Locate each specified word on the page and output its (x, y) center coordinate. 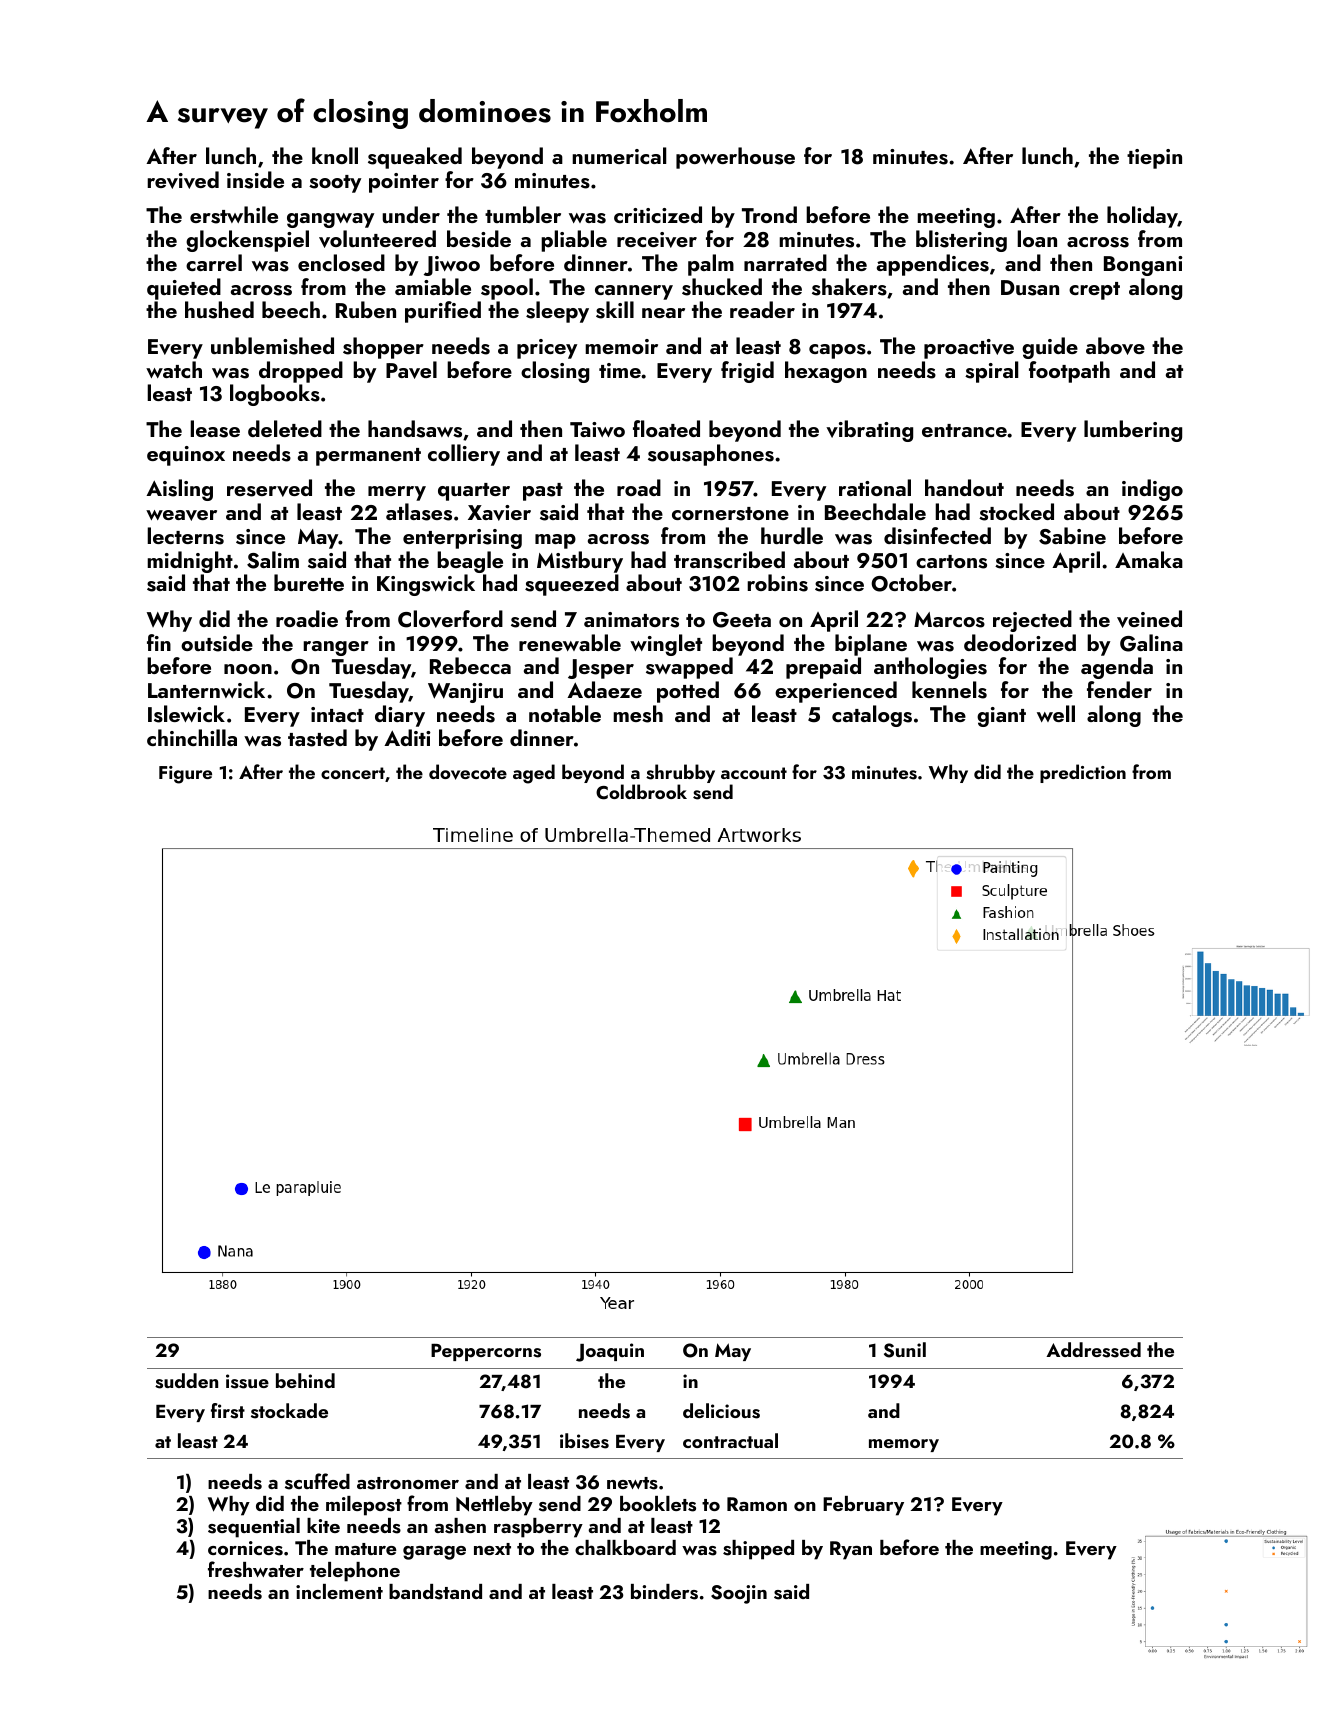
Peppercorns (486, 1352)
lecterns (185, 536)
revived (183, 180)
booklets (658, 1504)
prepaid (823, 668)
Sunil (905, 1350)
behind (305, 1380)
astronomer (408, 1483)
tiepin (1154, 159)
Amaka (1149, 559)
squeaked (415, 158)
